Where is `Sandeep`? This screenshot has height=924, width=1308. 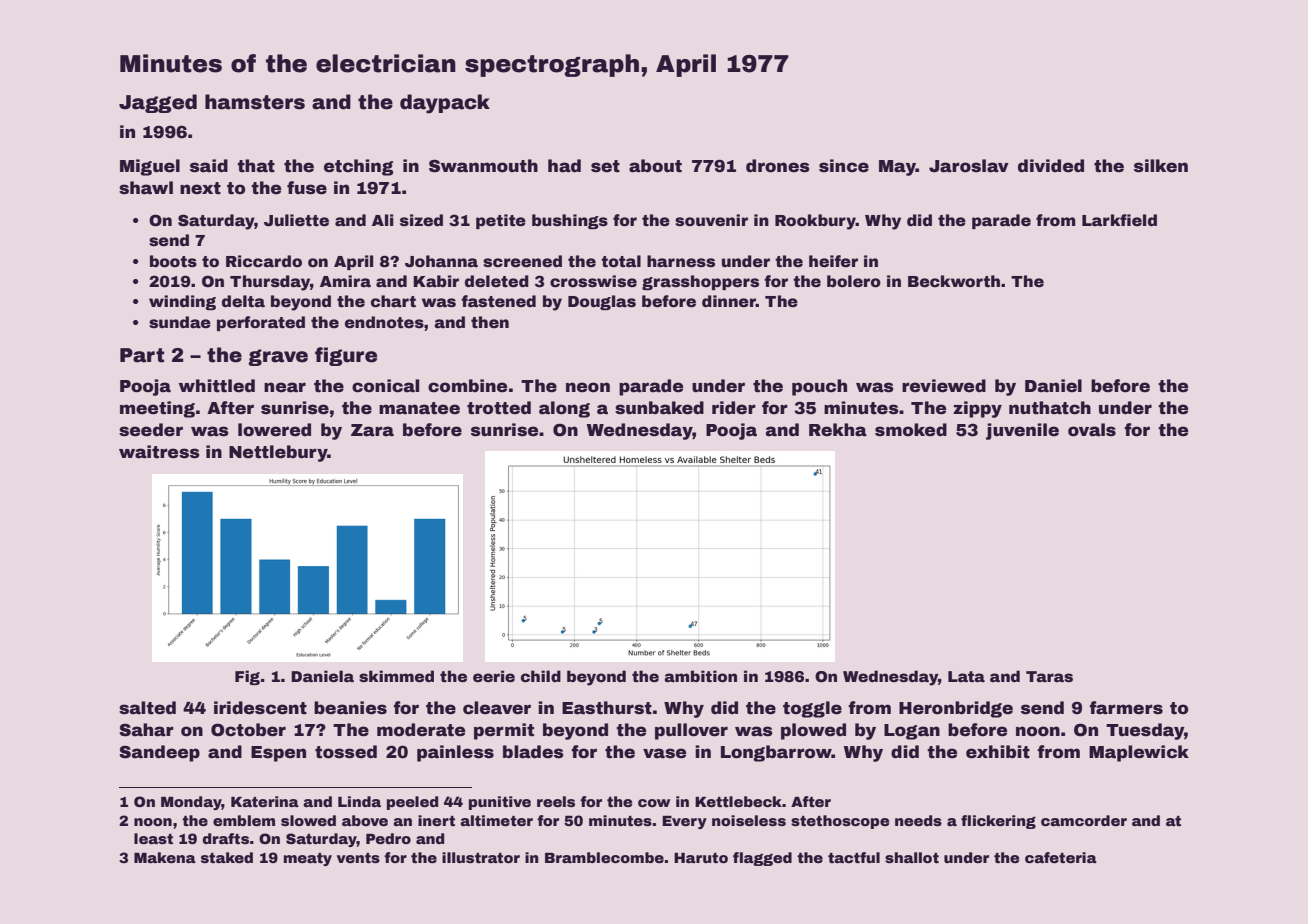 Sandeep is located at coordinates (159, 753).
